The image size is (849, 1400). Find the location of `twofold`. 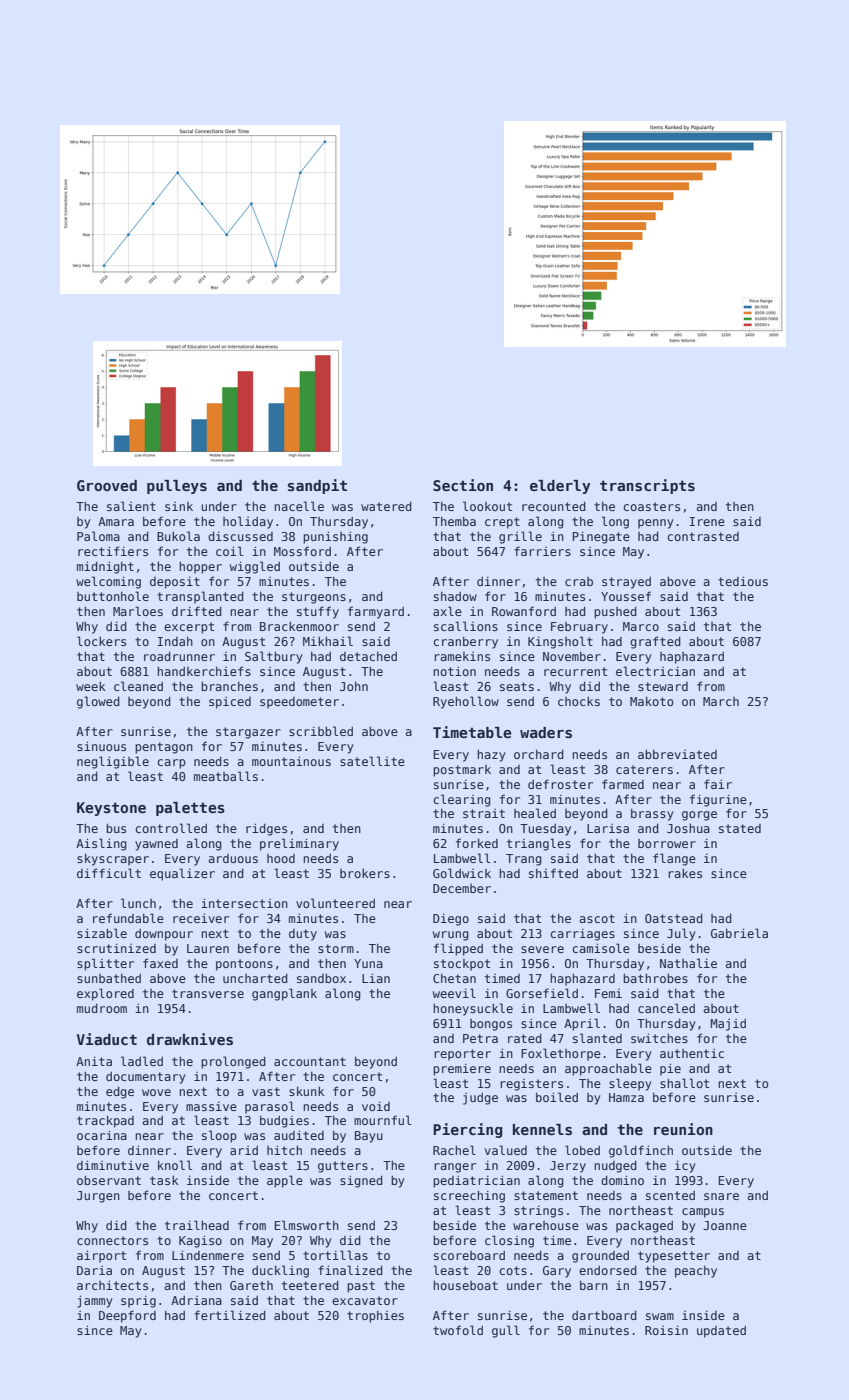

twofold is located at coordinates (458, 1330).
